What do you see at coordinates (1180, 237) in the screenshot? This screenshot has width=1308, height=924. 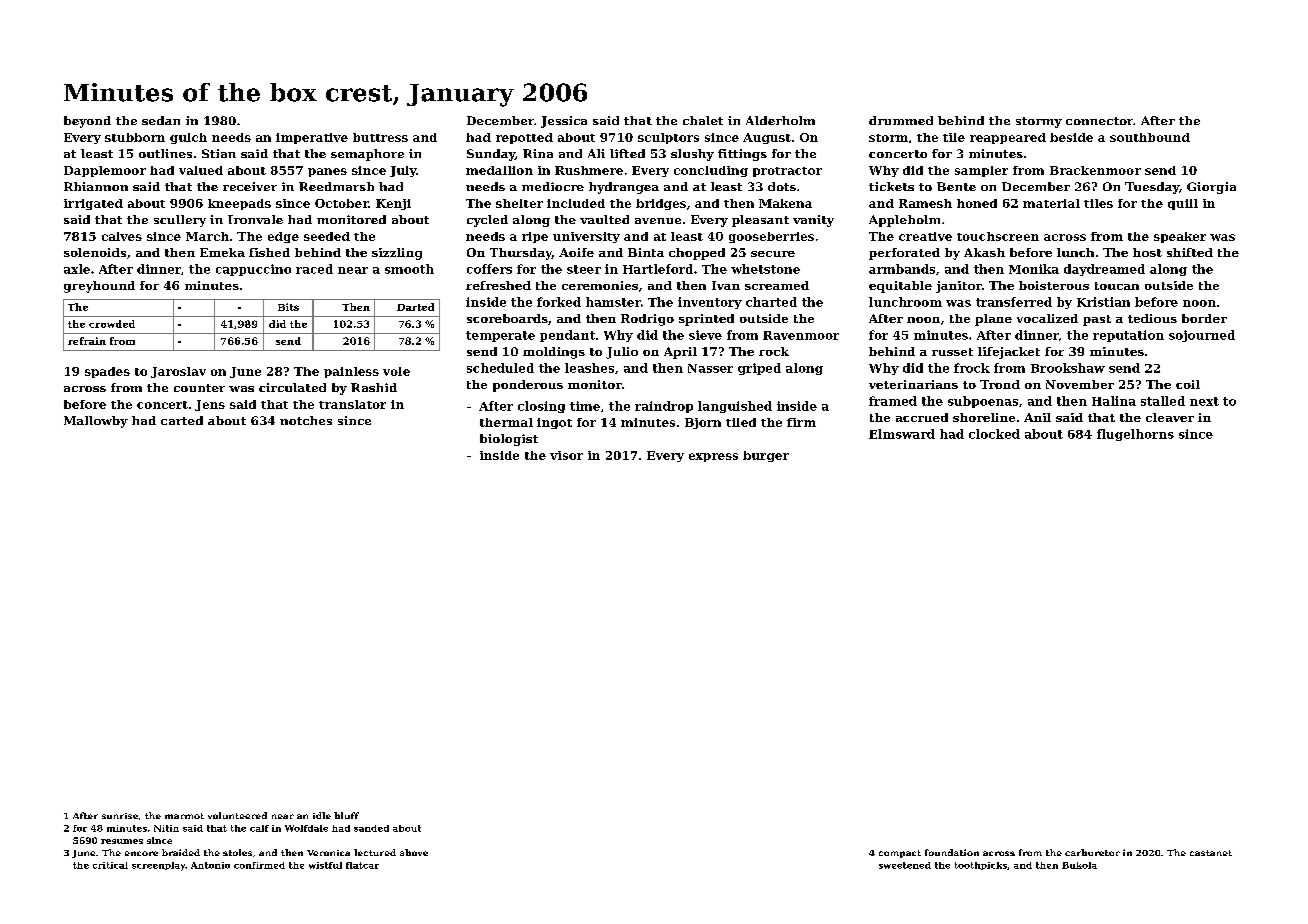 I see `speaker` at bounding box center [1180, 237].
